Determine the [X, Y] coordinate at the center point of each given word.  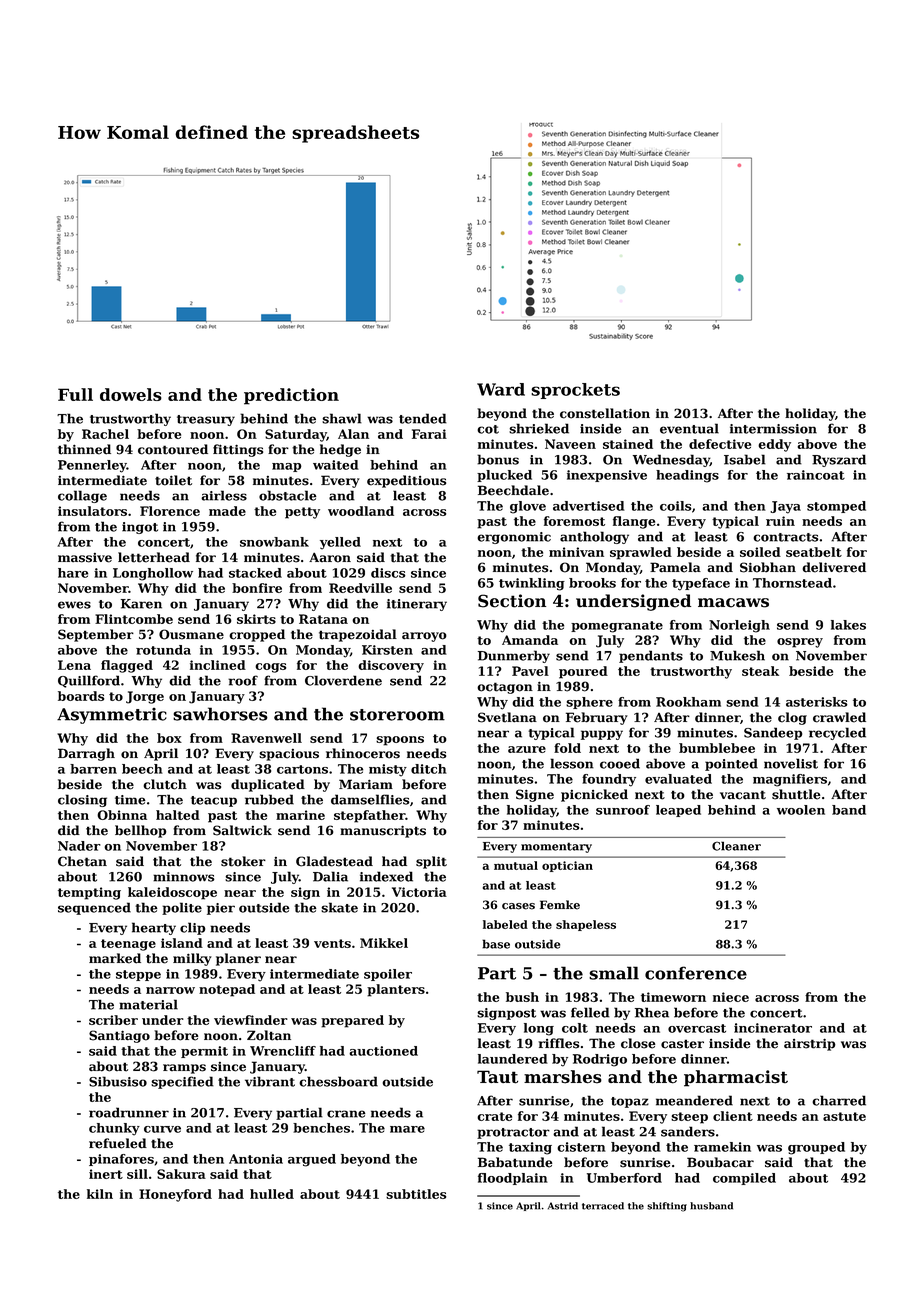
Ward [501, 389]
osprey [800, 643]
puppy [602, 735]
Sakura [181, 1174]
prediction [291, 396]
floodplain [513, 1179]
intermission [773, 429]
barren [93, 769]
